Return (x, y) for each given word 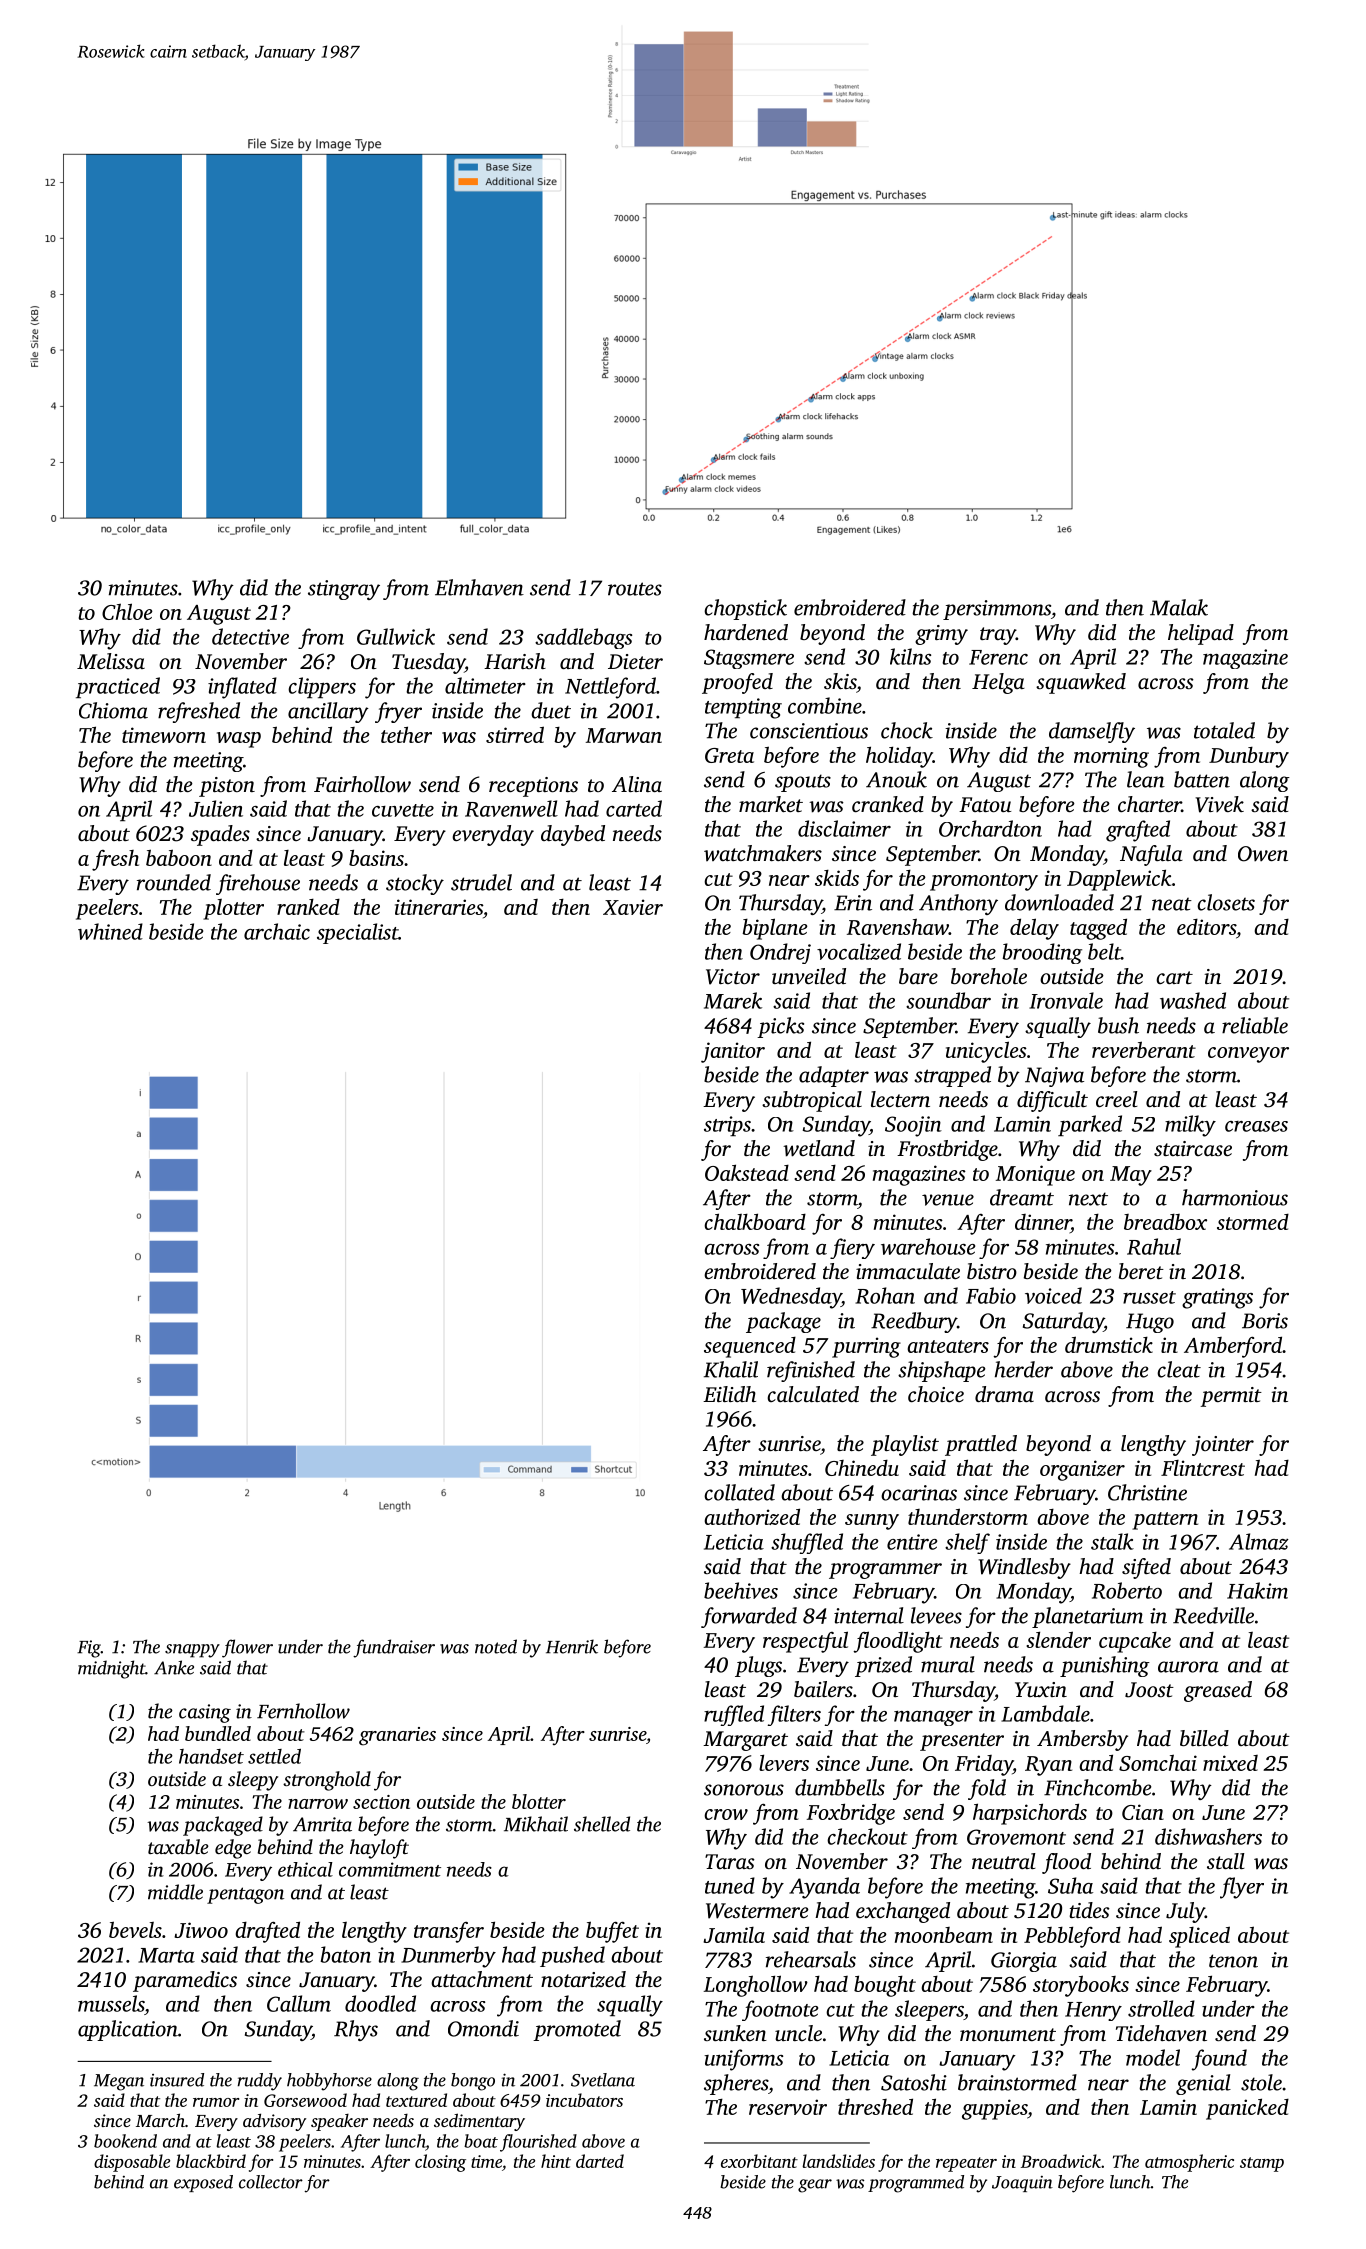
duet (551, 710)
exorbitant (759, 2161)
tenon (1233, 1961)
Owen (1263, 854)
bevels (135, 1929)
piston (227, 787)
